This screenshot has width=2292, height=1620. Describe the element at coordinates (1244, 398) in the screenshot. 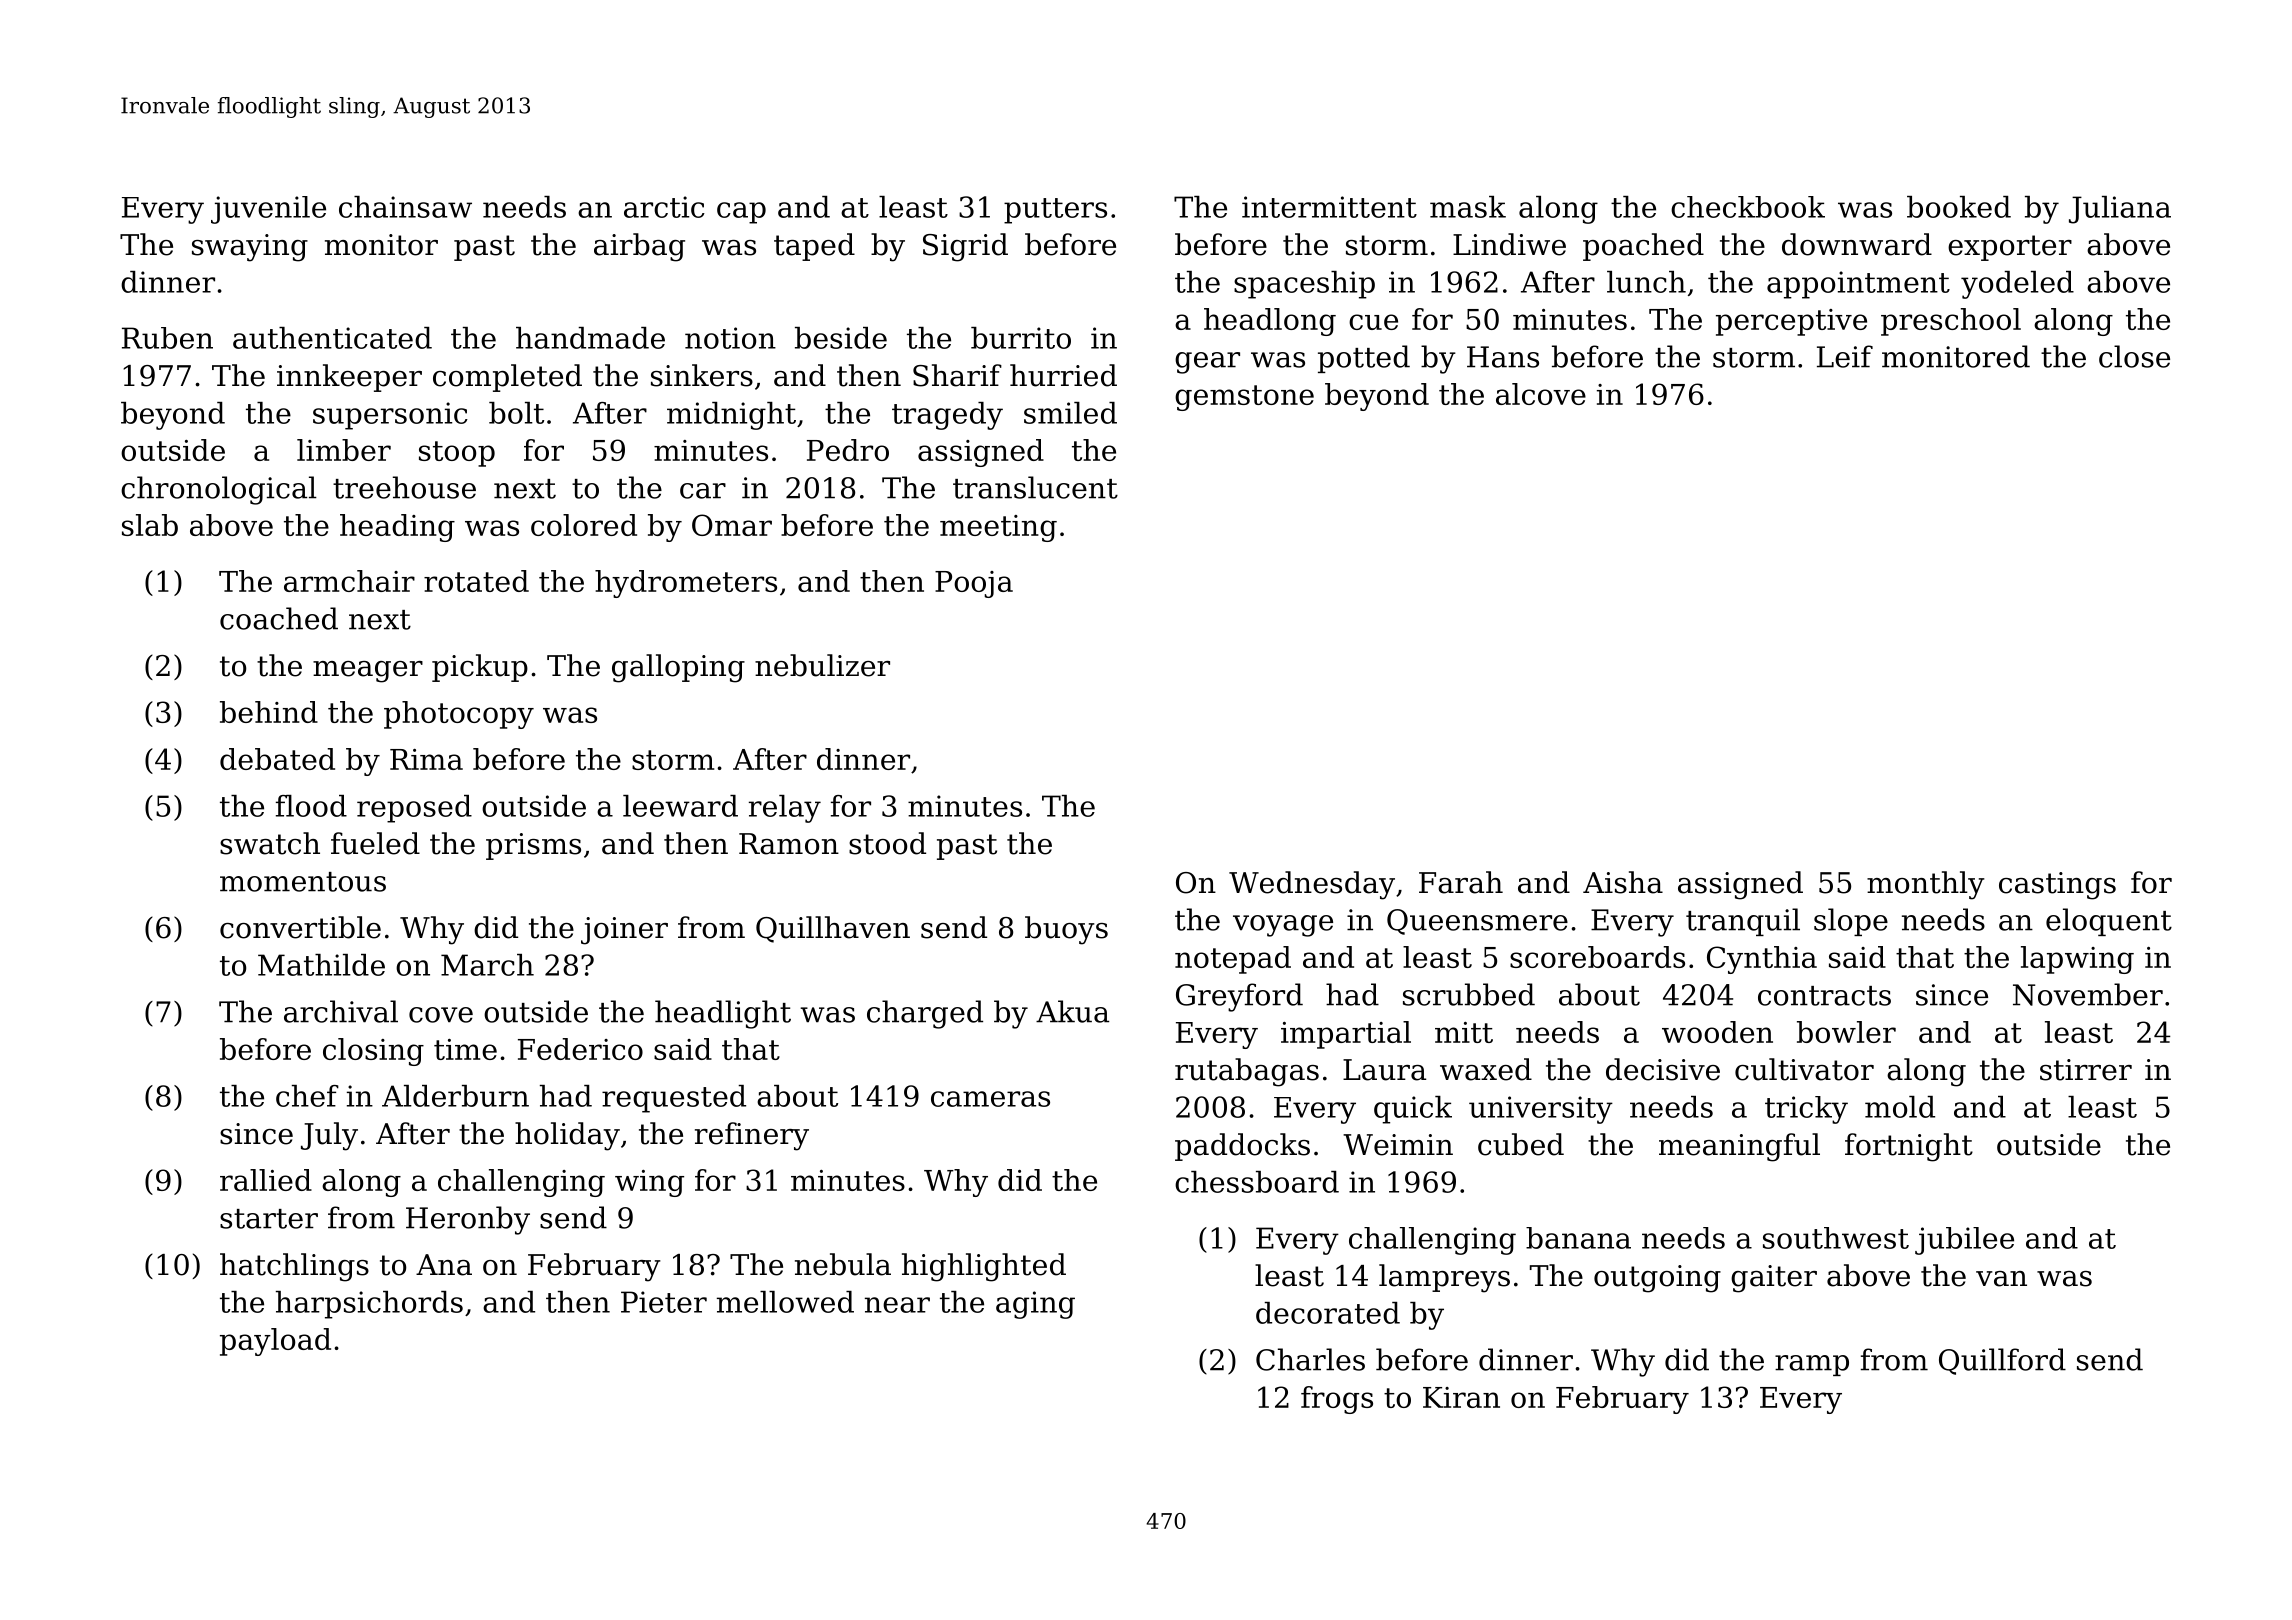

I see `gemstone` at that location.
